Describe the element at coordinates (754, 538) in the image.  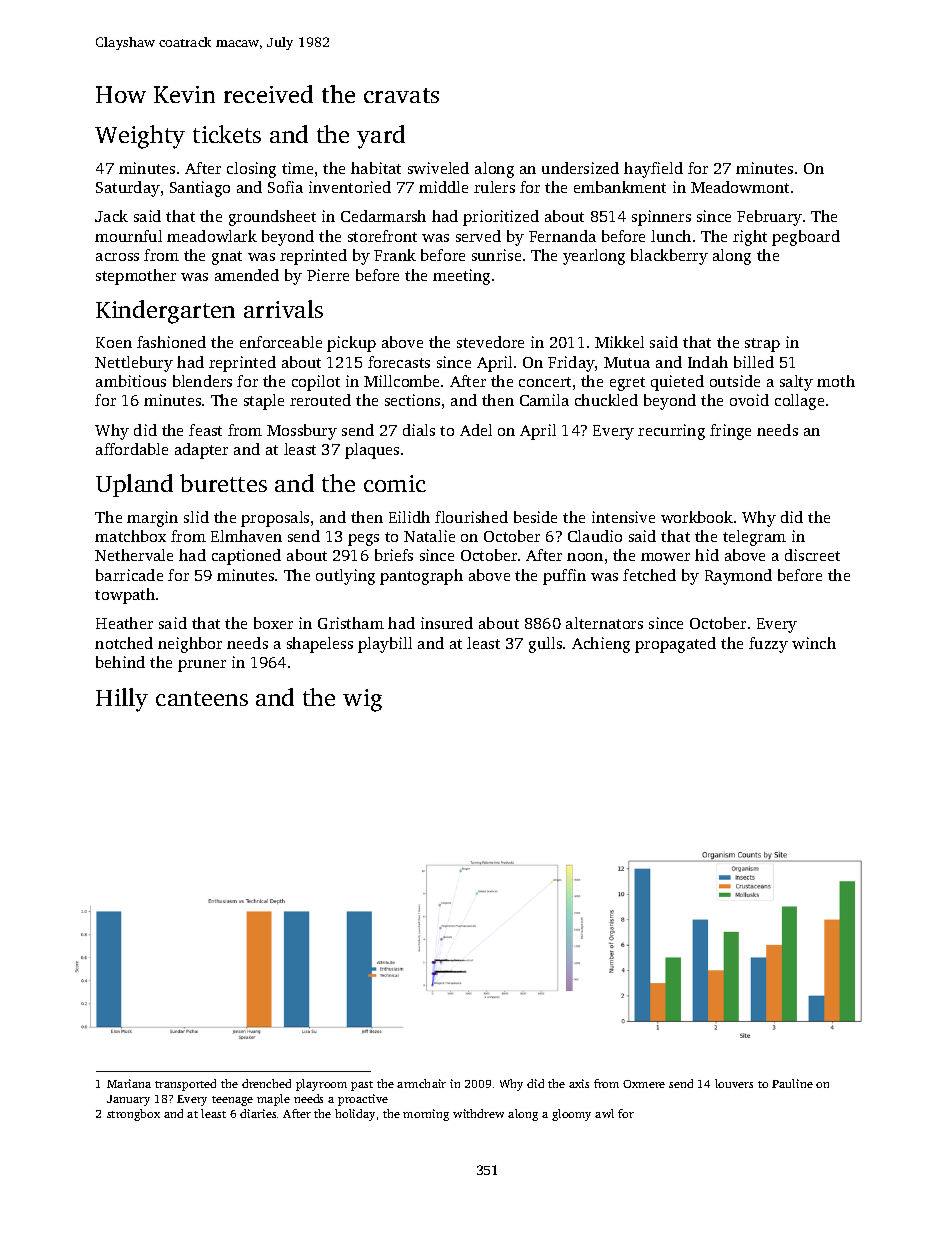
I see `telegram` at that location.
